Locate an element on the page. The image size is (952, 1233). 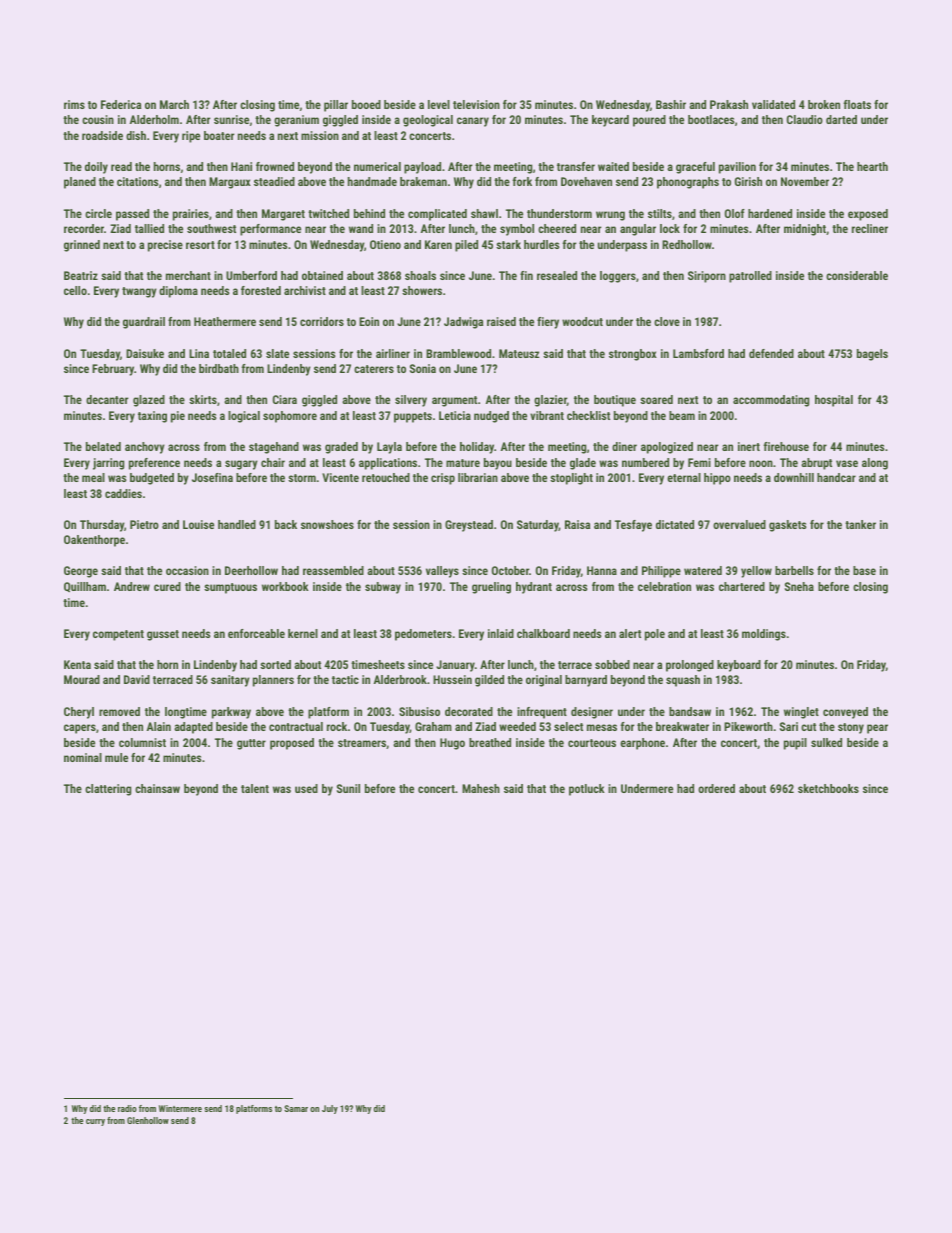
March is located at coordinates (174, 104).
